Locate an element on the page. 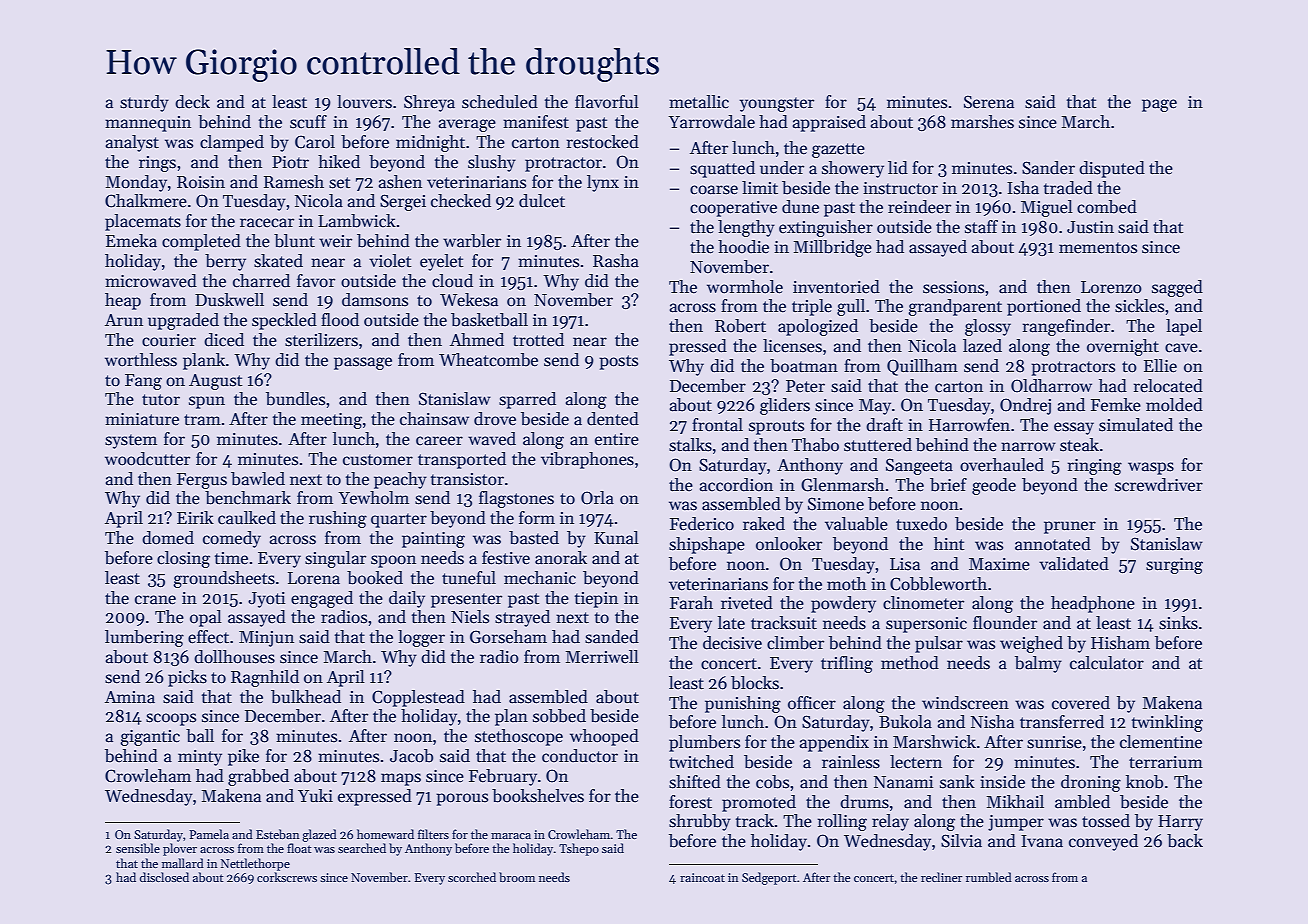 The image size is (1308, 924). damsons is located at coordinates (375, 300).
